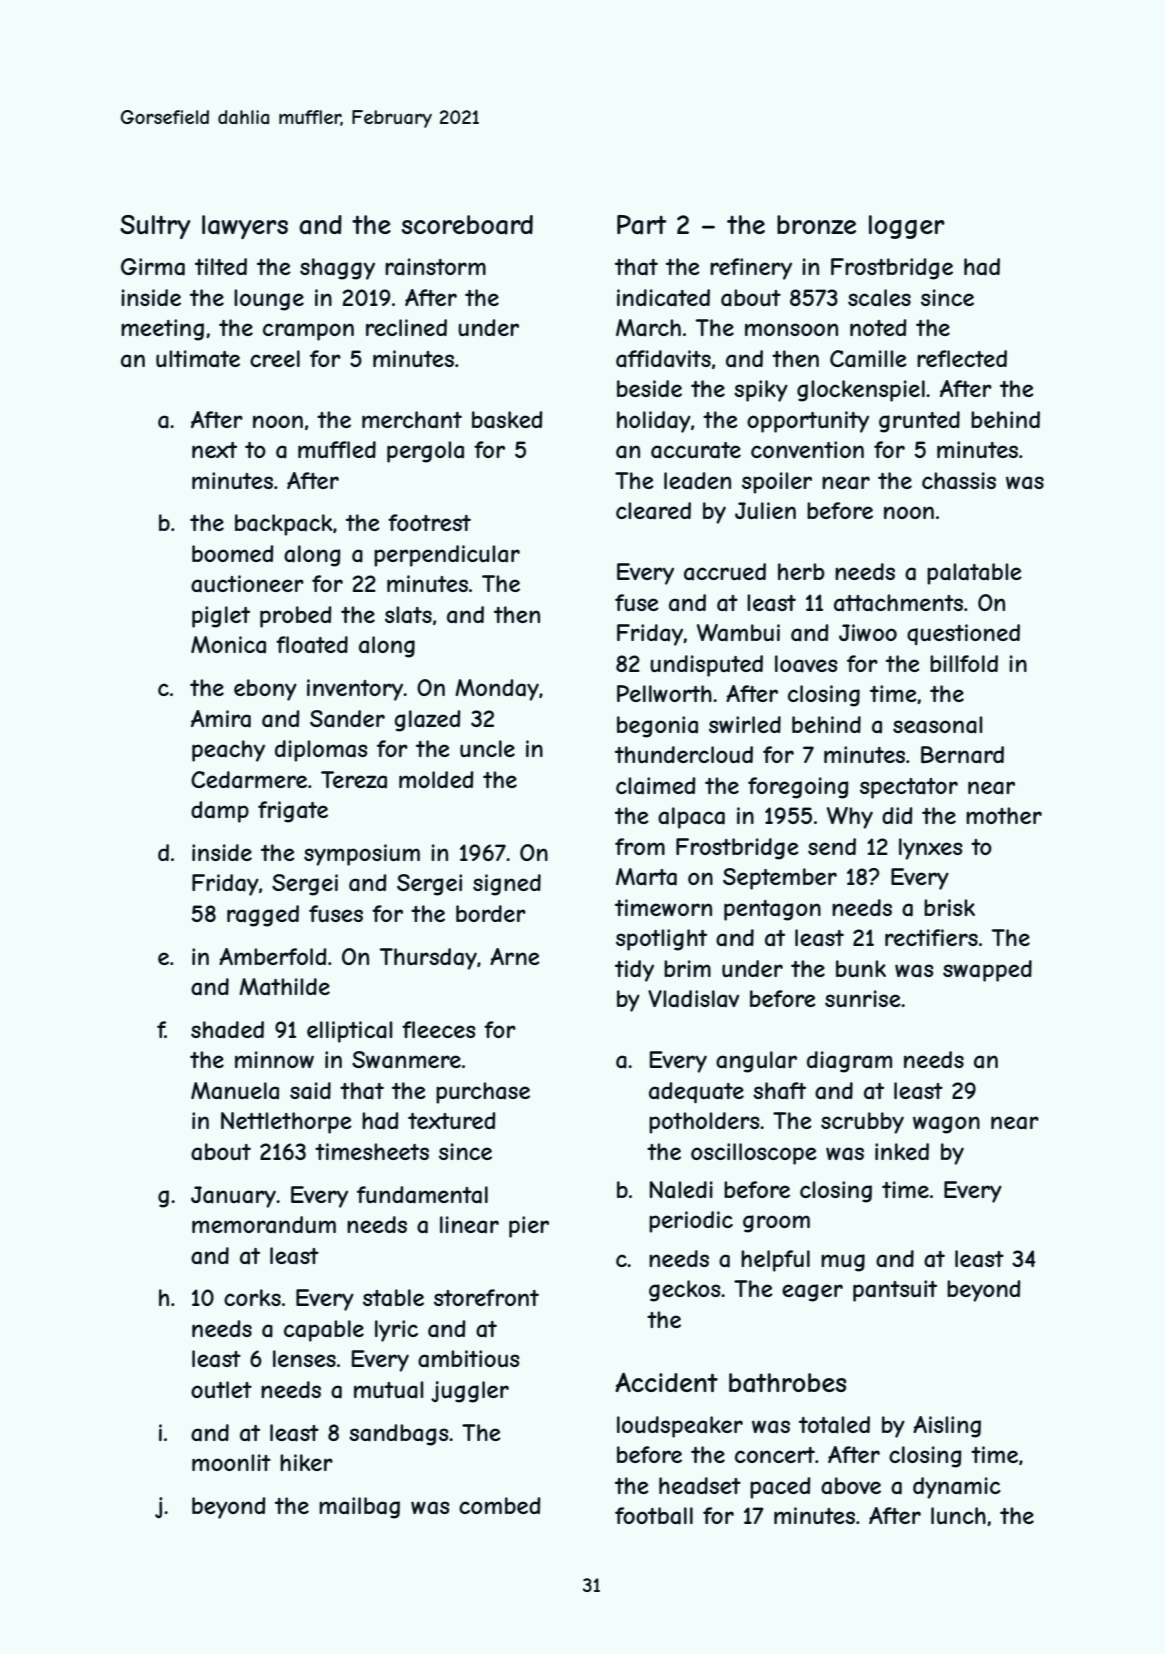 This document has height=1654, width=1165. I want to click on stable, so click(393, 1298).
